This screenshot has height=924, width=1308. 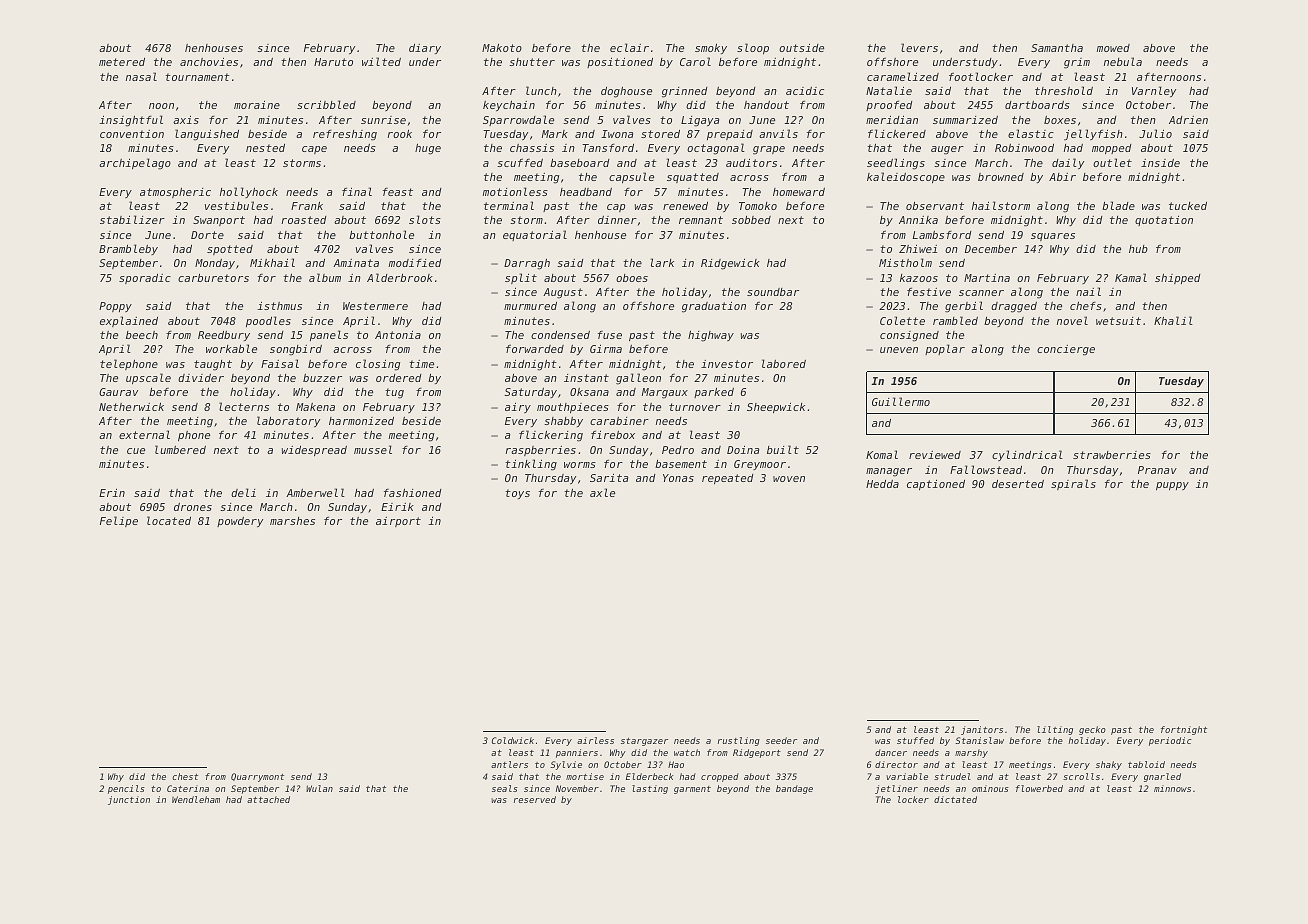 What do you see at coordinates (185, 776) in the screenshot?
I see `chest` at bounding box center [185, 776].
